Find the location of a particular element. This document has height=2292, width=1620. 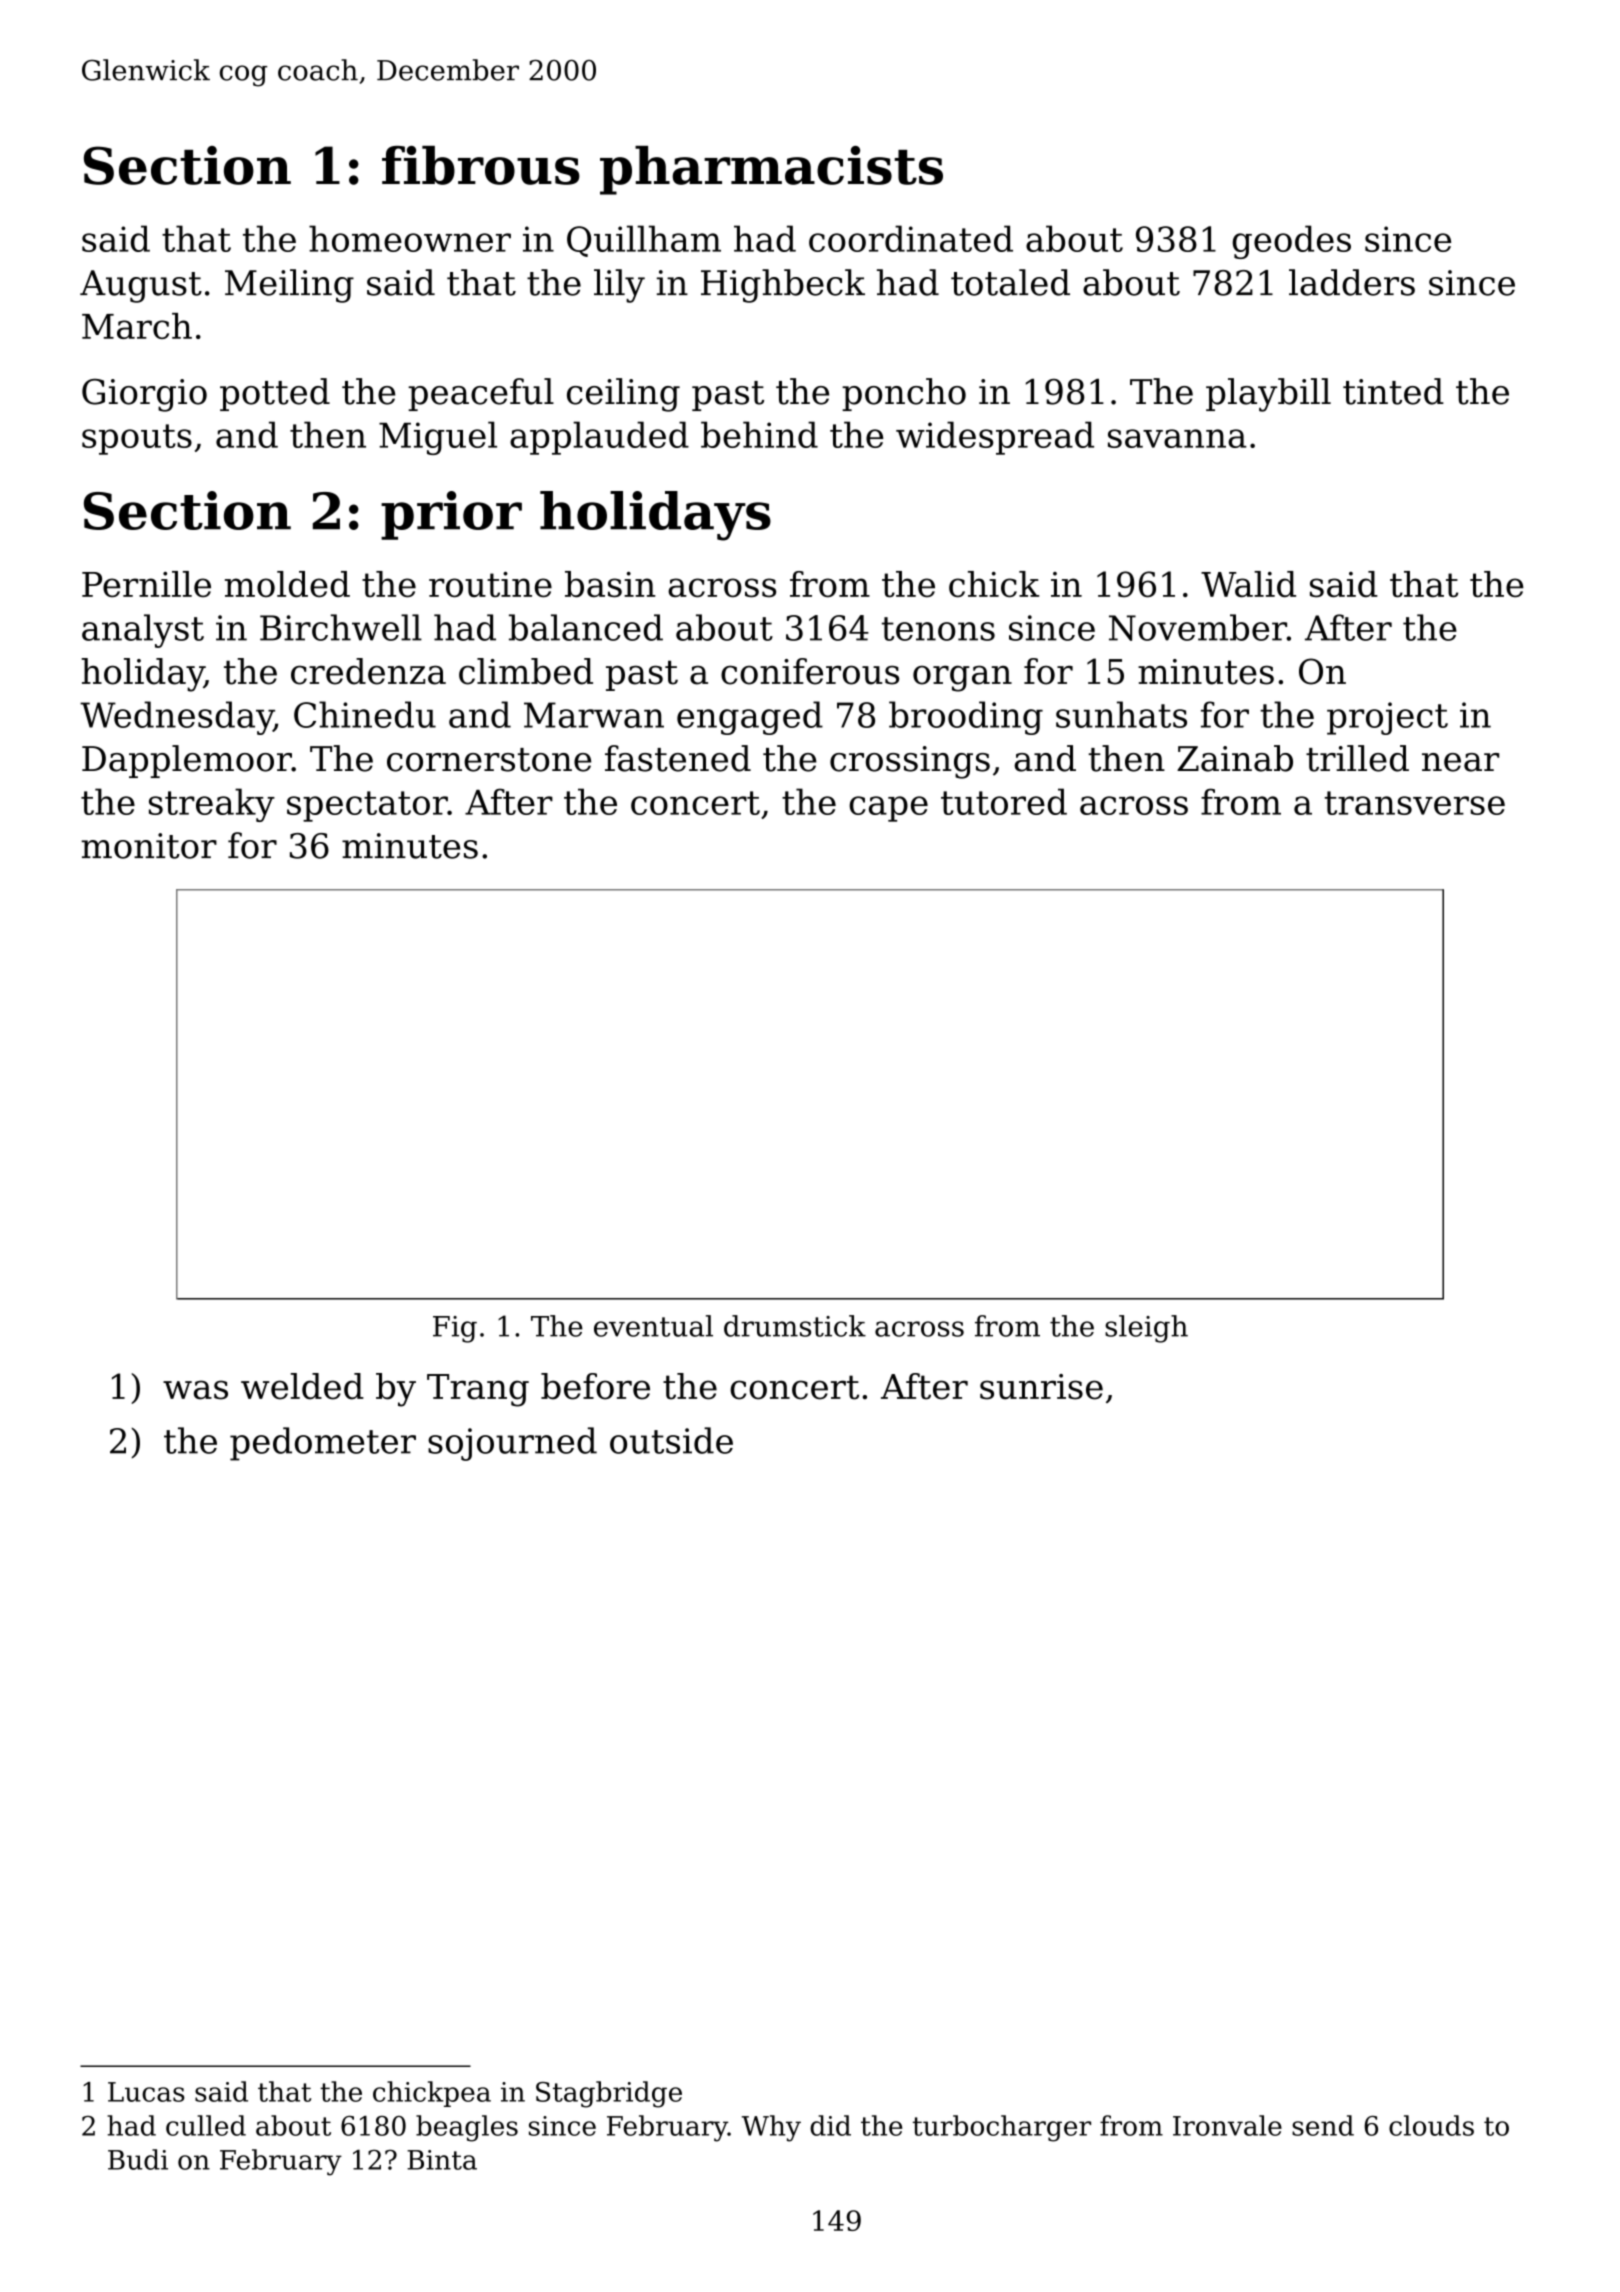

sunhats is located at coordinates (1121, 714).
